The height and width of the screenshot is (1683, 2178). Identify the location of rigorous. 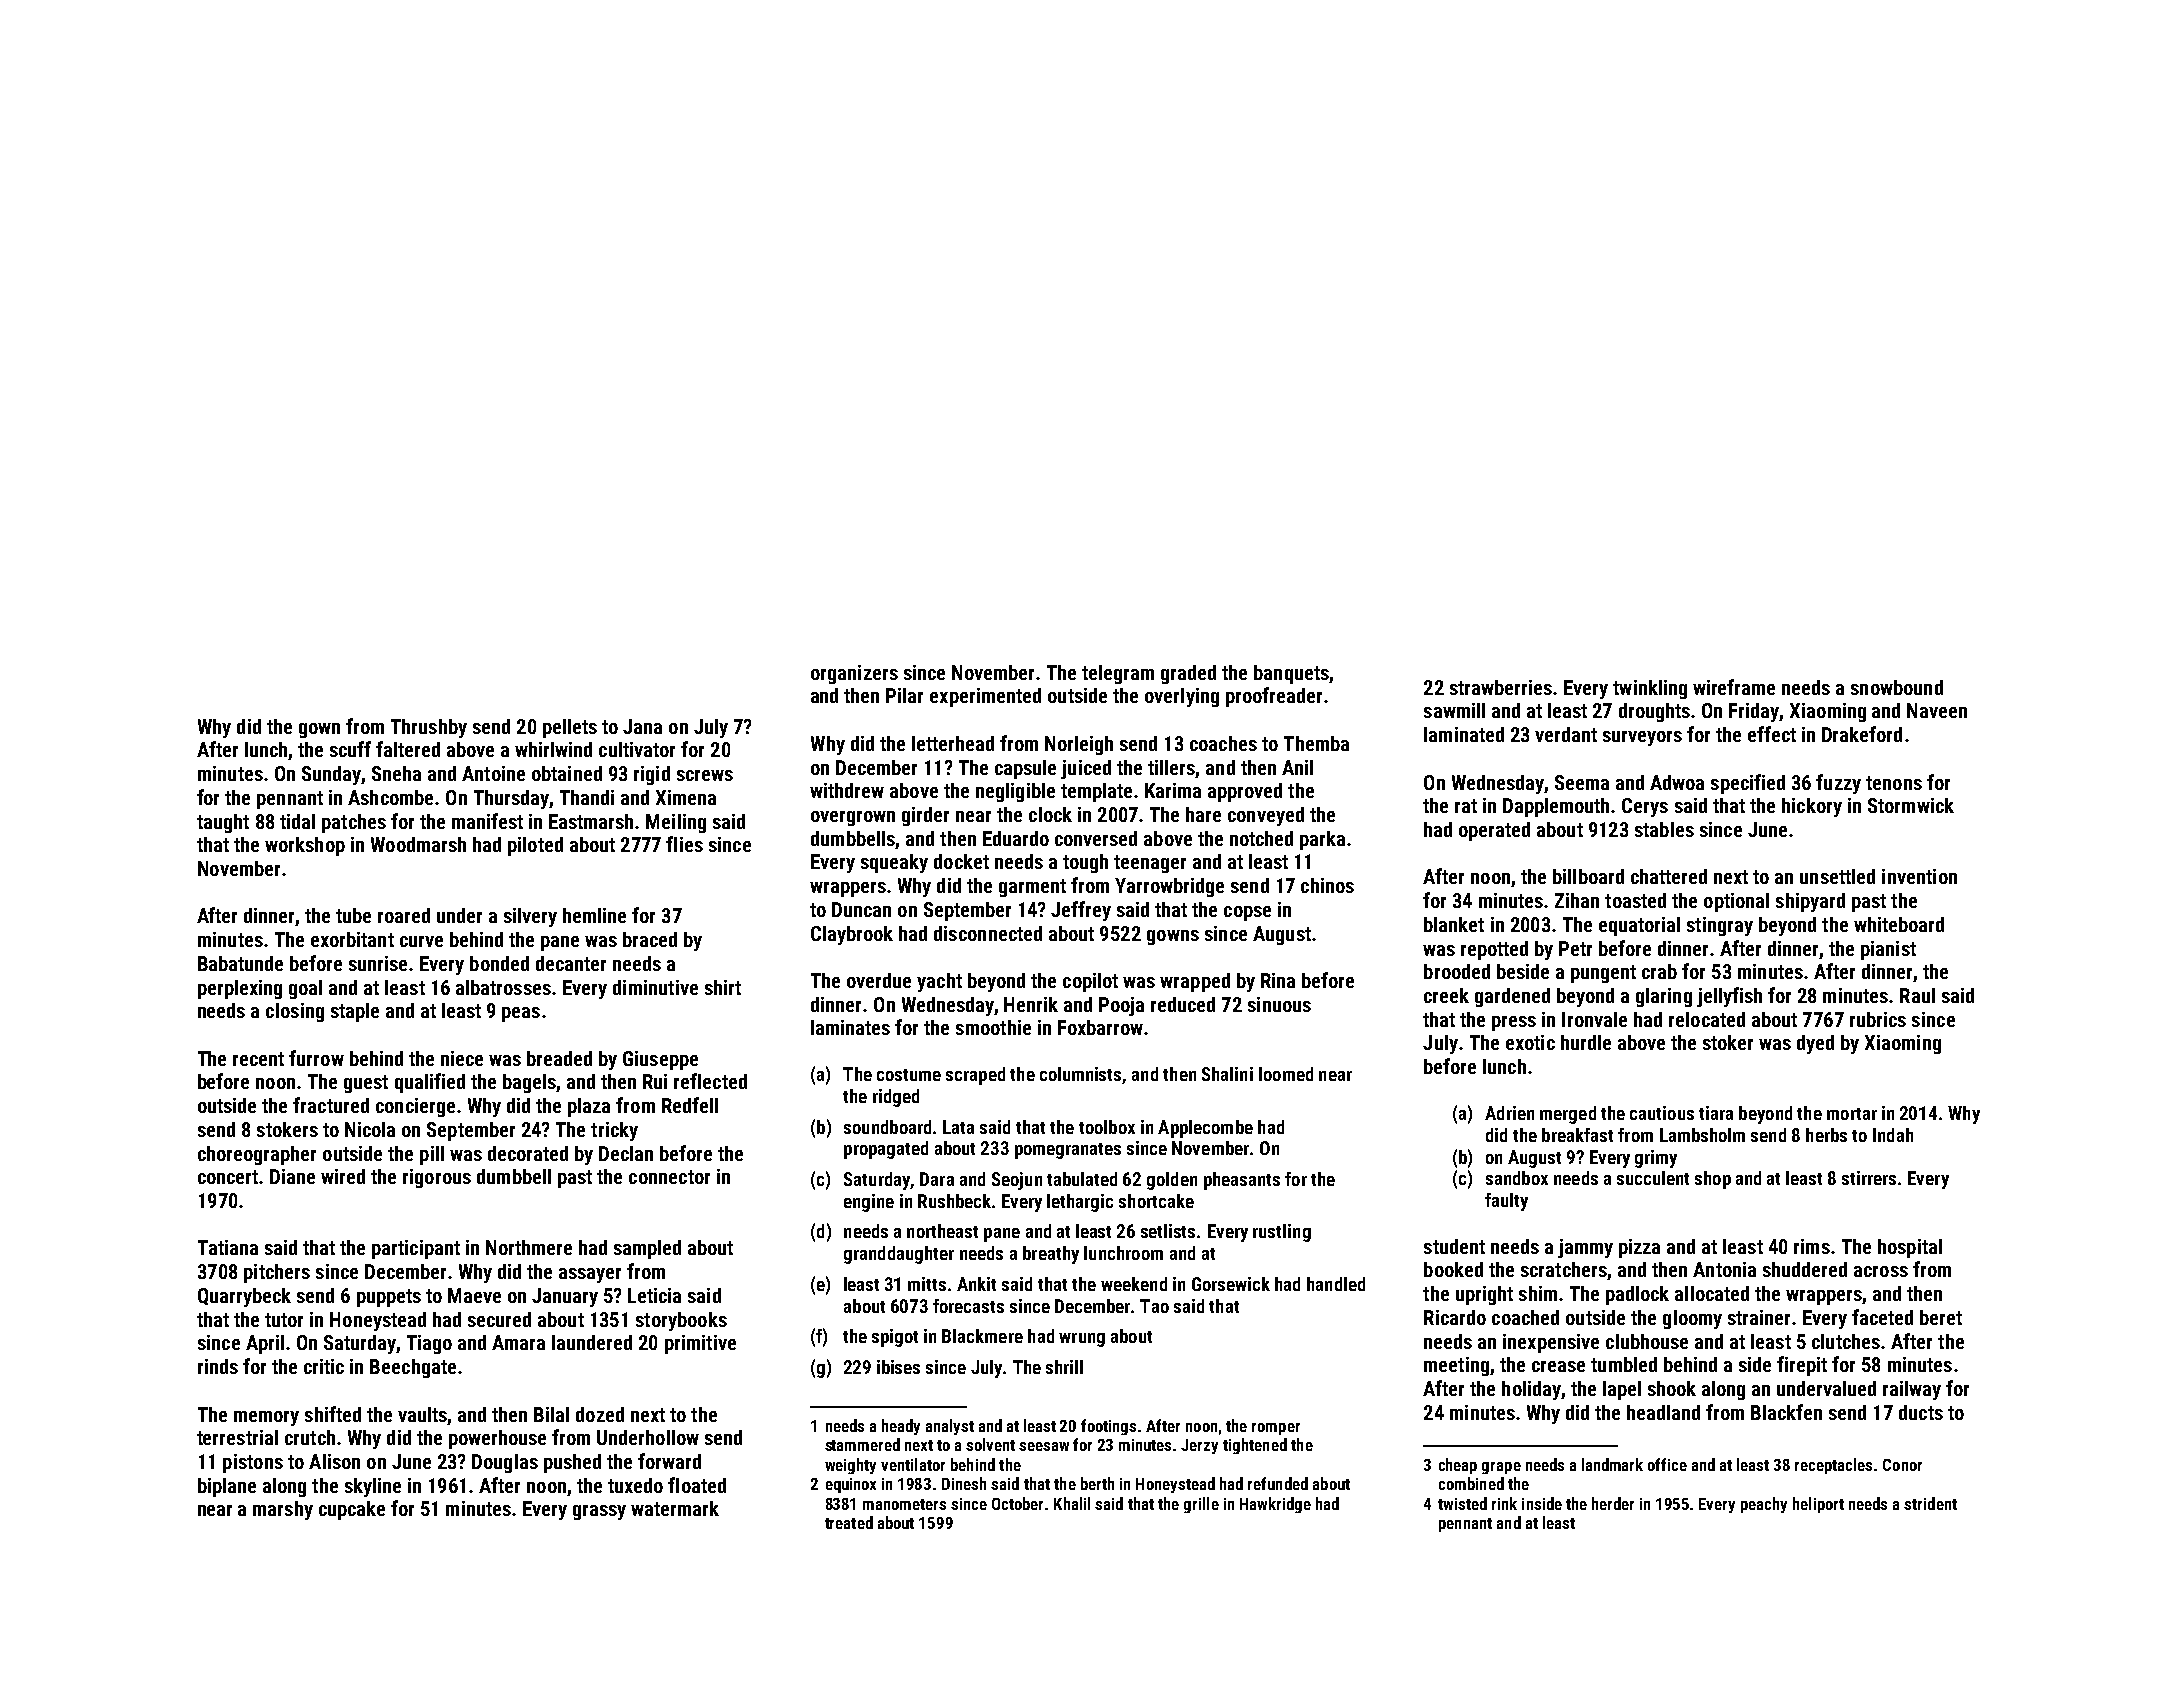
(437, 1178).
